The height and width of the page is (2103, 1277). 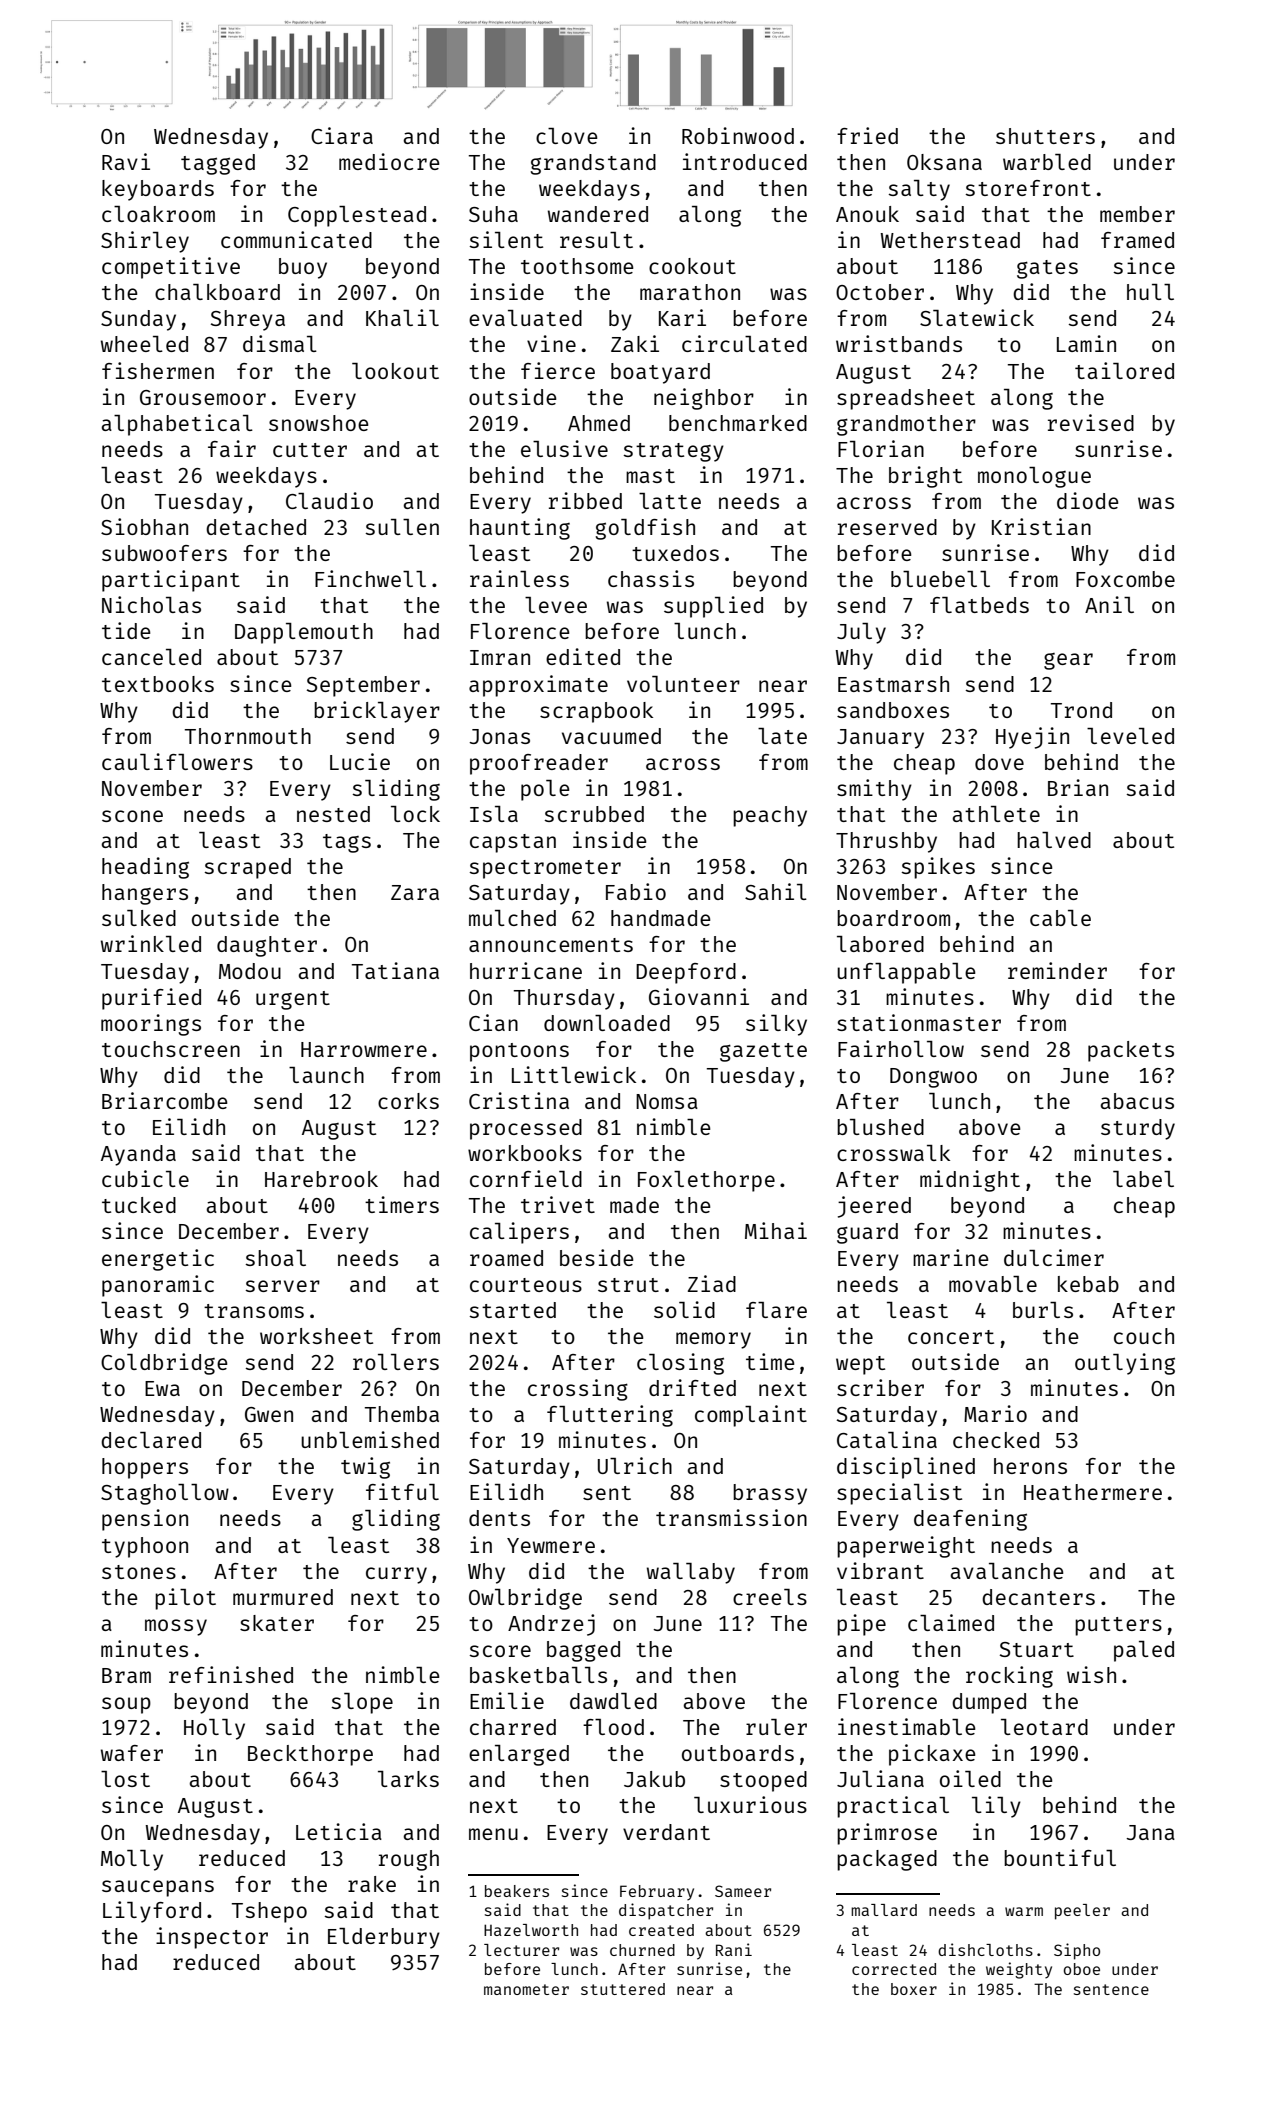 What do you see at coordinates (171, 268) in the page?
I see `competitive` at bounding box center [171, 268].
